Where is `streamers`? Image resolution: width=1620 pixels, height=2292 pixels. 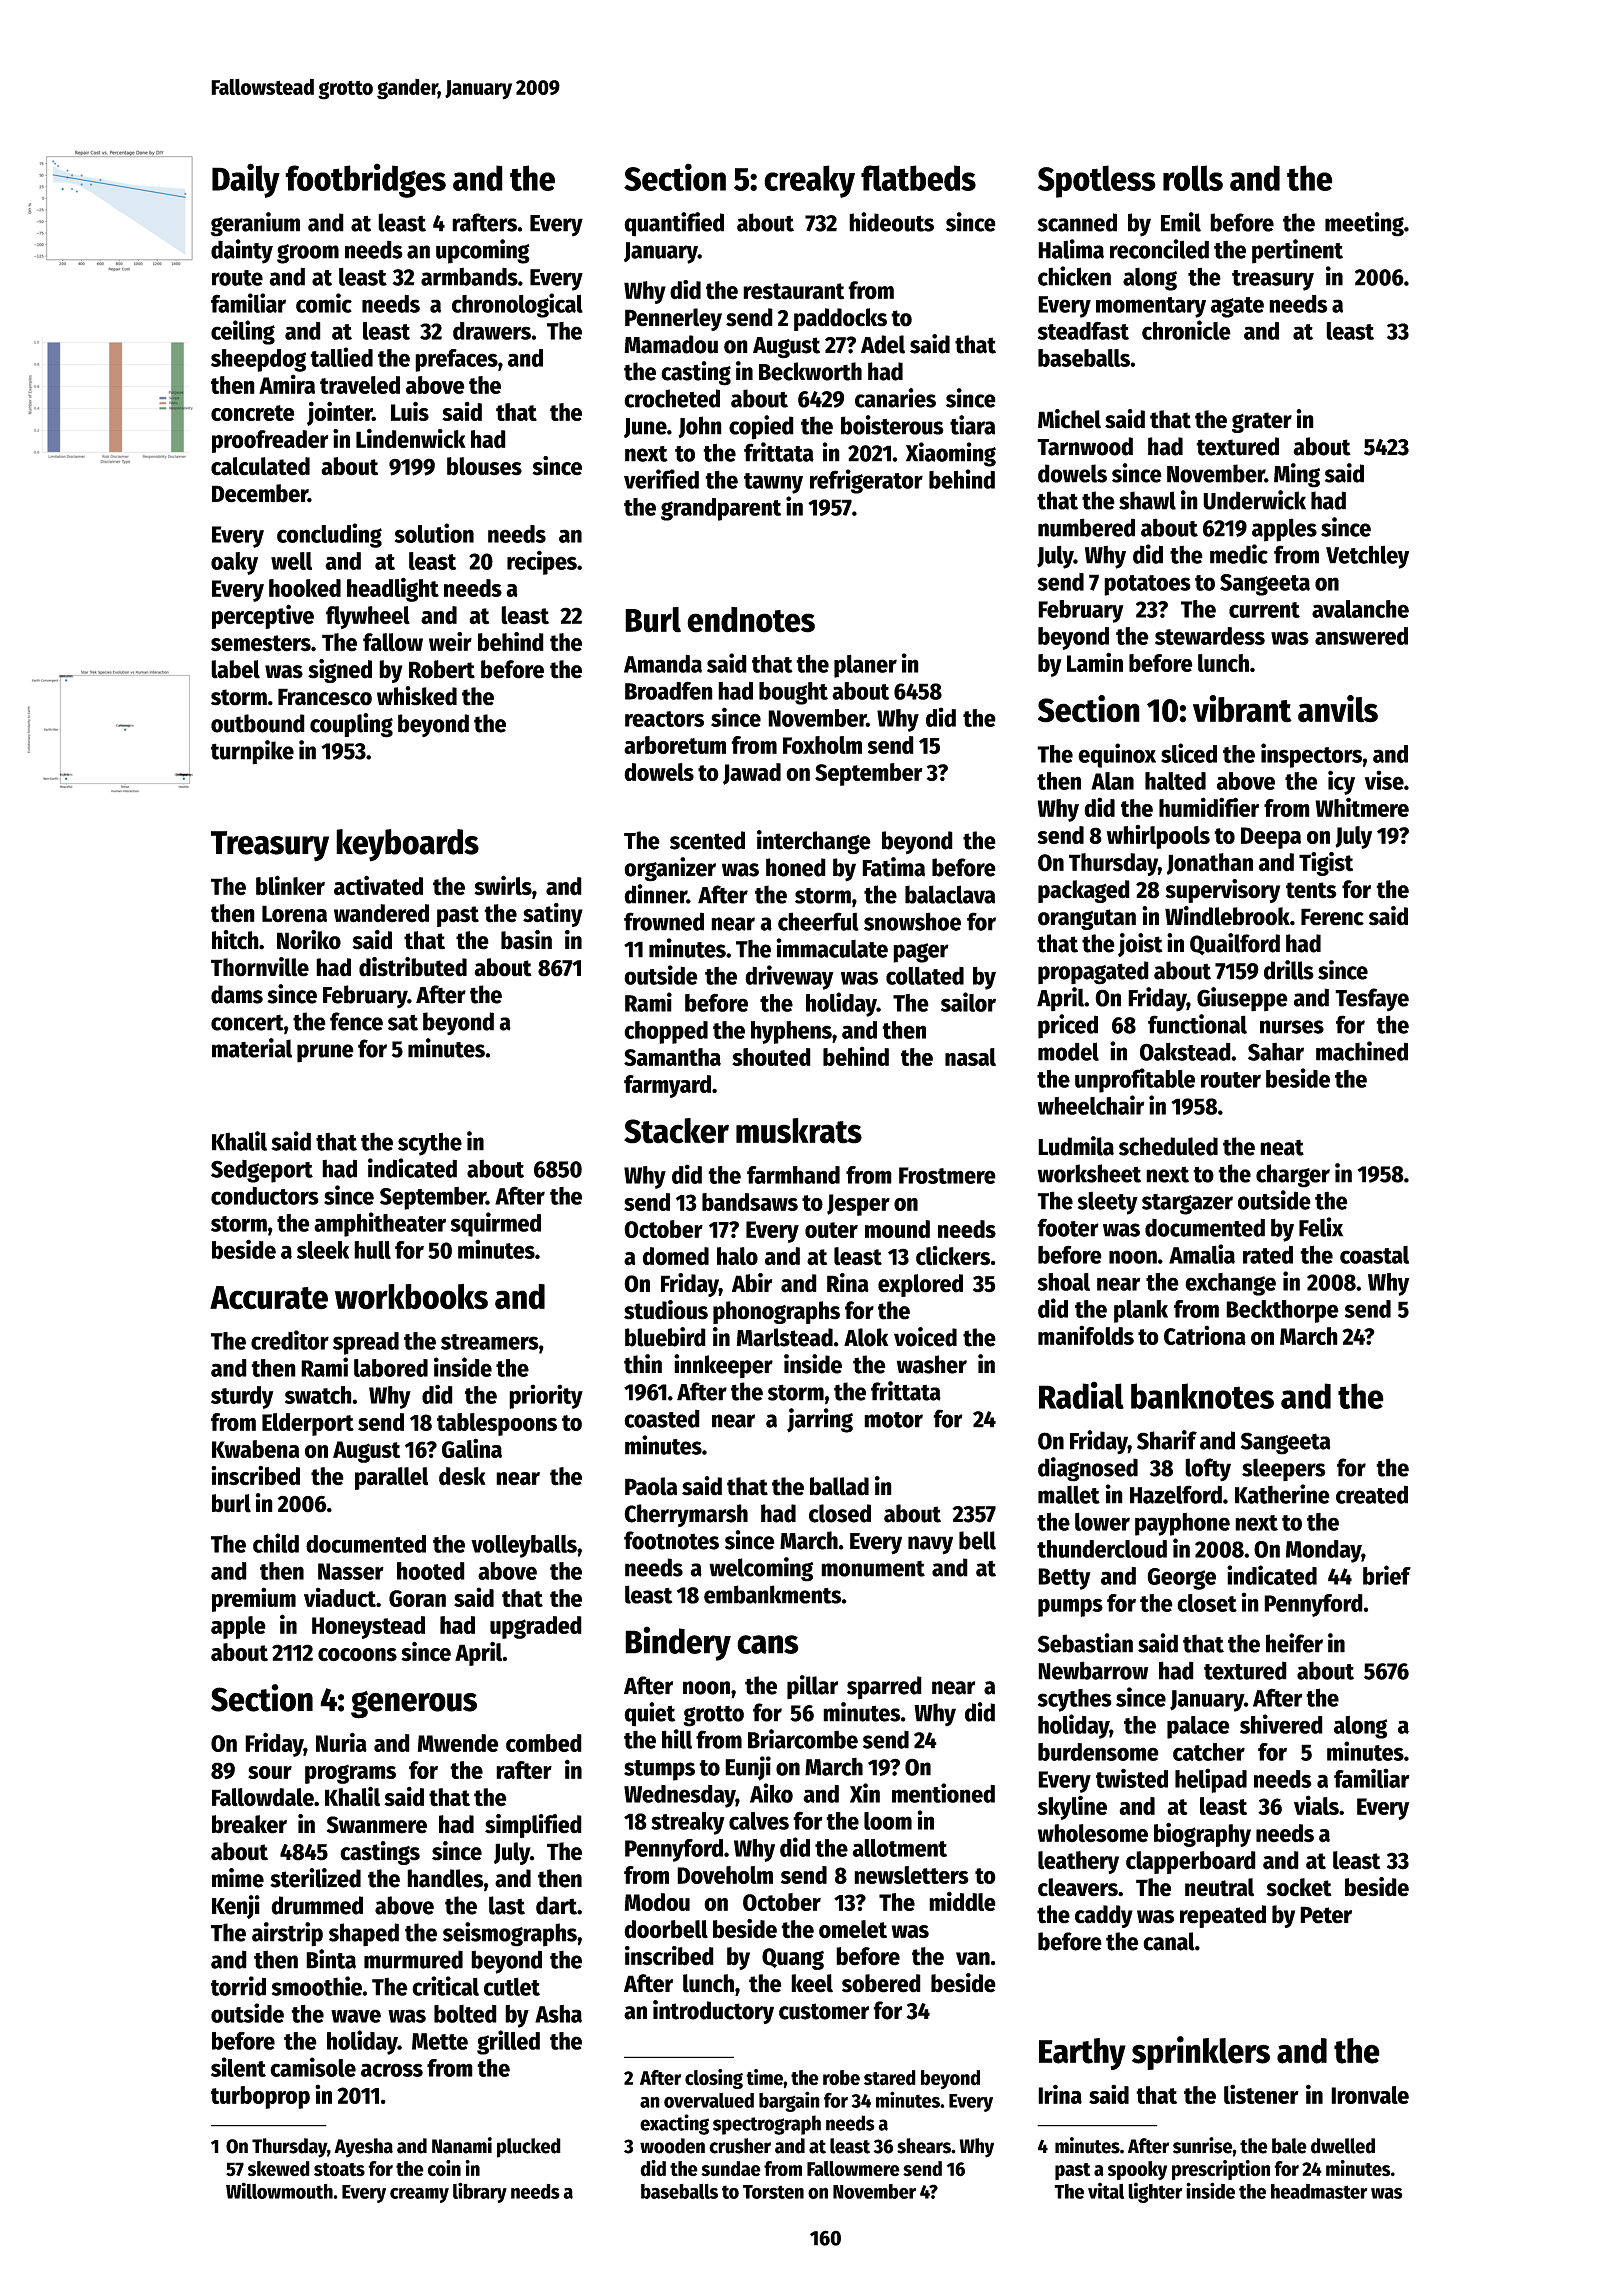
streamers is located at coordinates (490, 1342).
